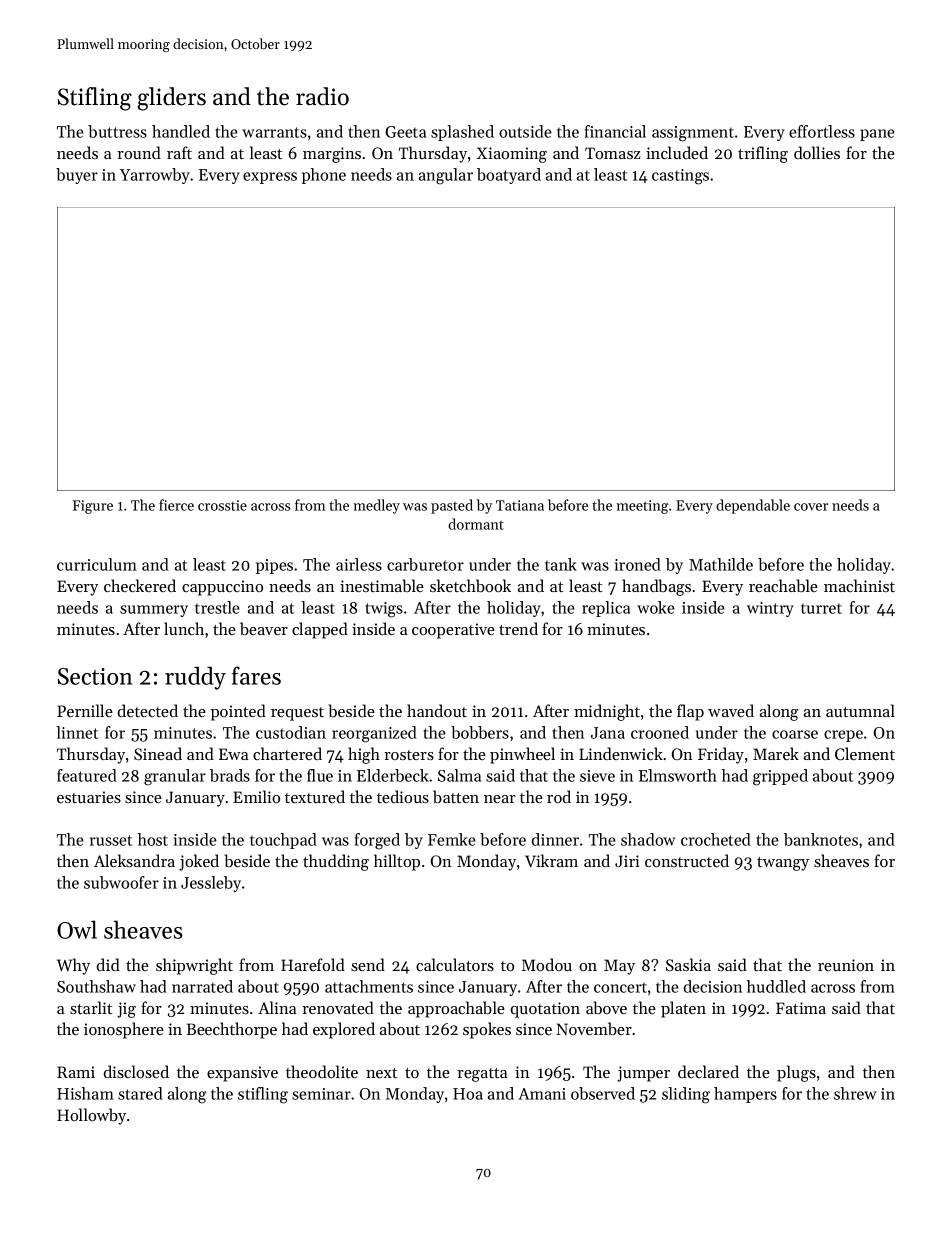  What do you see at coordinates (155, 176) in the image?
I see `Yarrowby` at bounding box center [155, 176].
